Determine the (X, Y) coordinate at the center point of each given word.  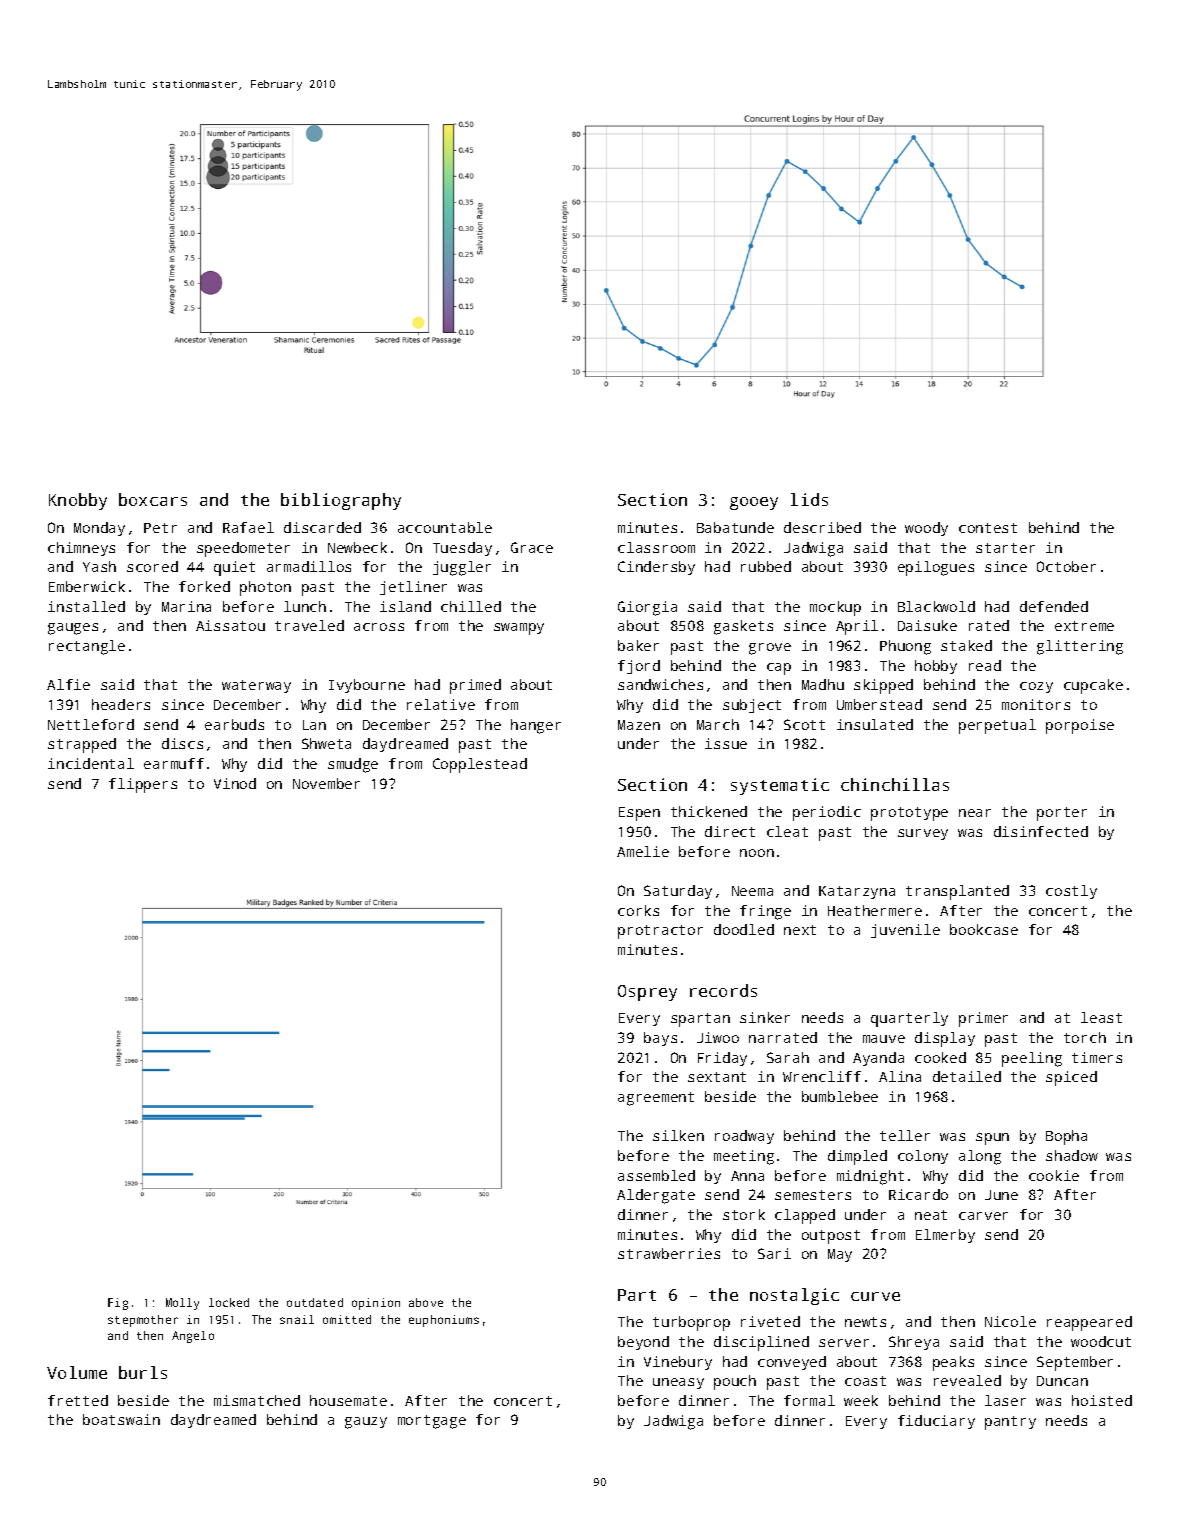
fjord (639, 667)
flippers (143, 785)
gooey (754, 503)
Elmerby (945, 1236)
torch (1085, 1037)
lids (809, 499)
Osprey (647, 993)
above (426, 1302)
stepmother (143, 1321)
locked (229, 1302)
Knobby (78, 501)
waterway (256, 686)
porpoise (1080, 726)
